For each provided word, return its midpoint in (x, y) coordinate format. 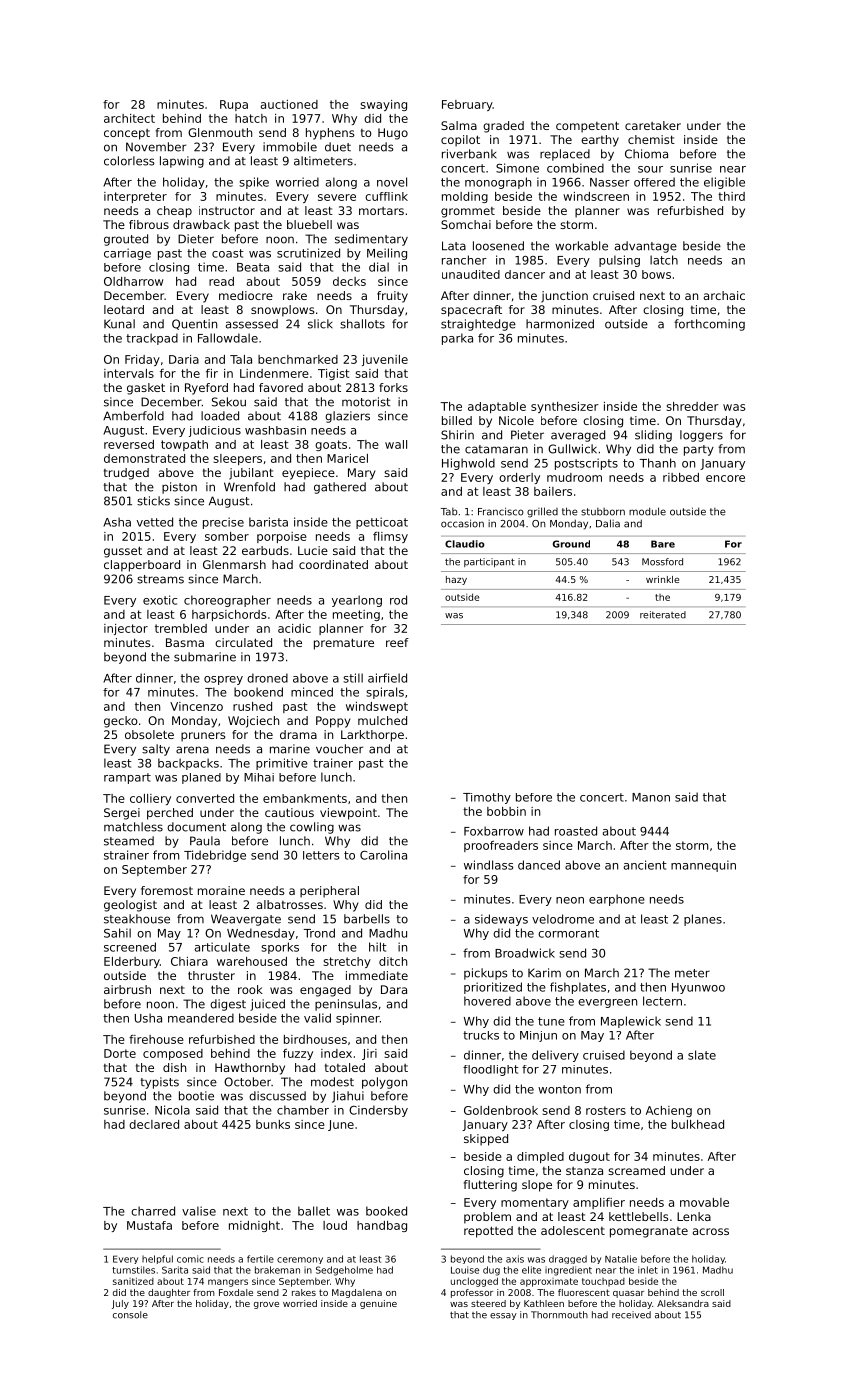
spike (254, 183)
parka (457, 339)
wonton (559, 1089)
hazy (456, 580)
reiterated (663, 615)
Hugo (393, 134)
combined (575, 168)
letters (321, 855)
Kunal (119, 324)
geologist (130, 906)
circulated (243, 642)
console (130, 1315)
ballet (314, 1211)
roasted (576, 831)
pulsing (619, 261)
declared (154, 1124)
